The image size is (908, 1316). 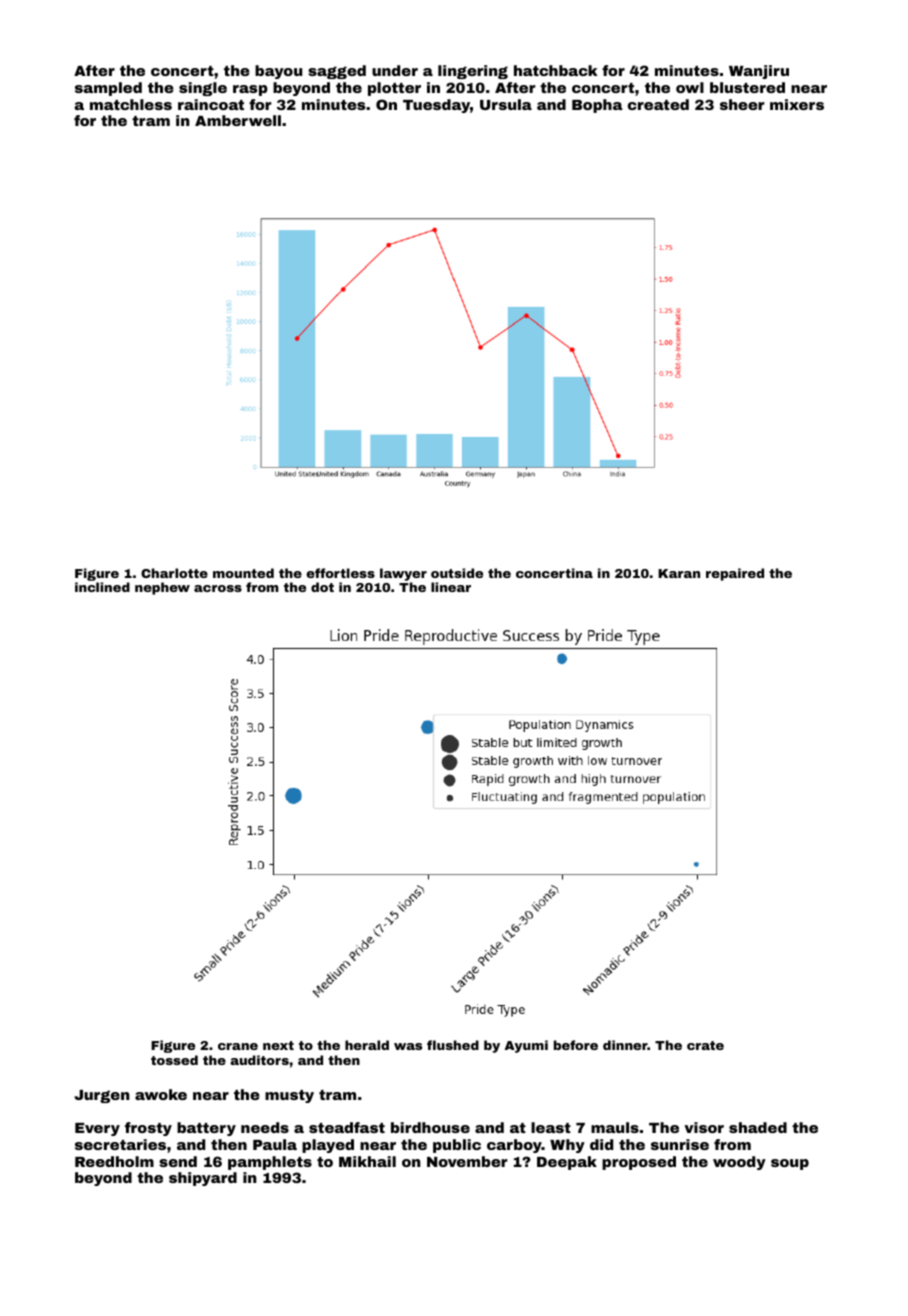 What do you see at coordinates (162, 588) in the page?
I see `nephew` at bounding box center [162, 588].
